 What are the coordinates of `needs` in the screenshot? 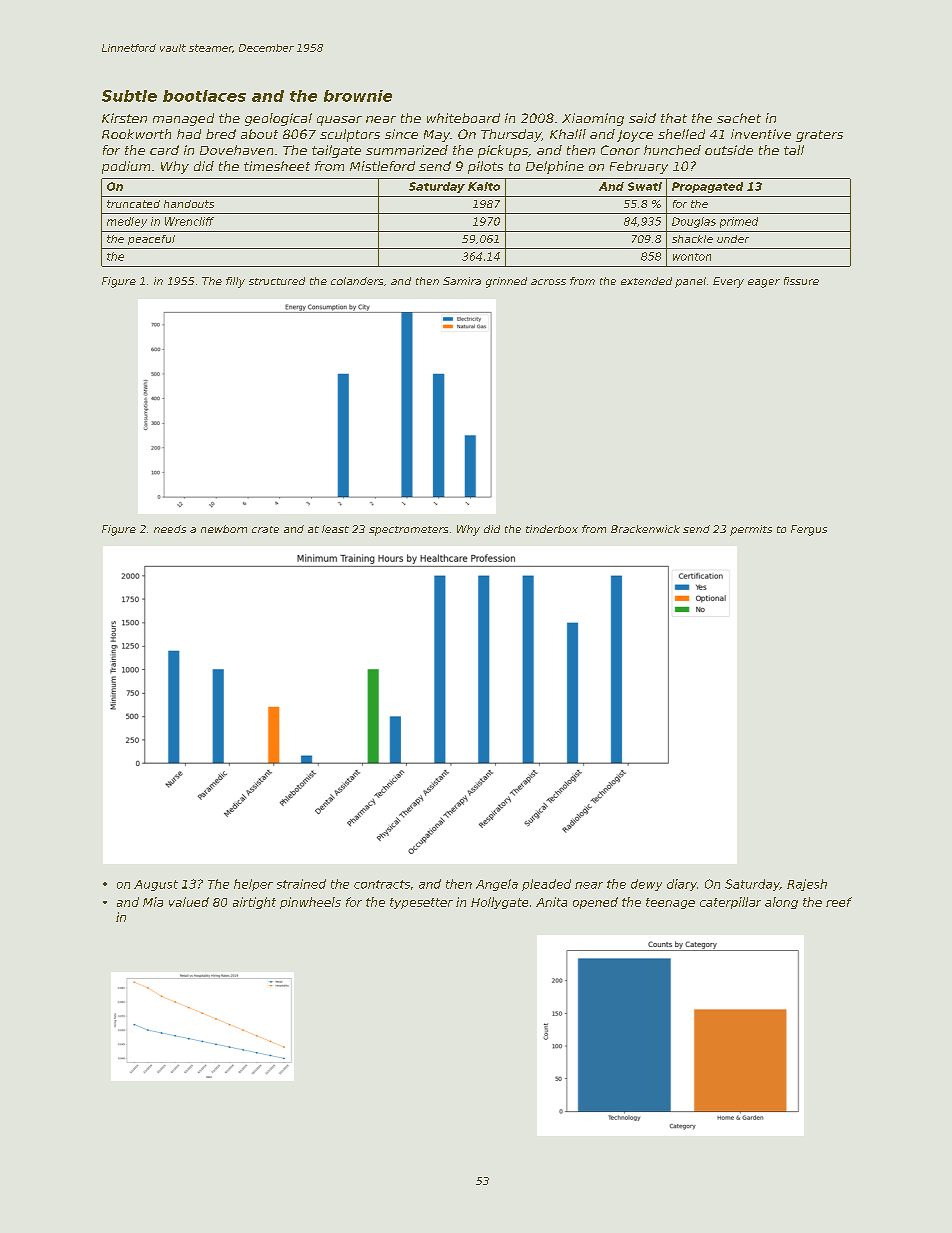 It's located at (170, 529).
